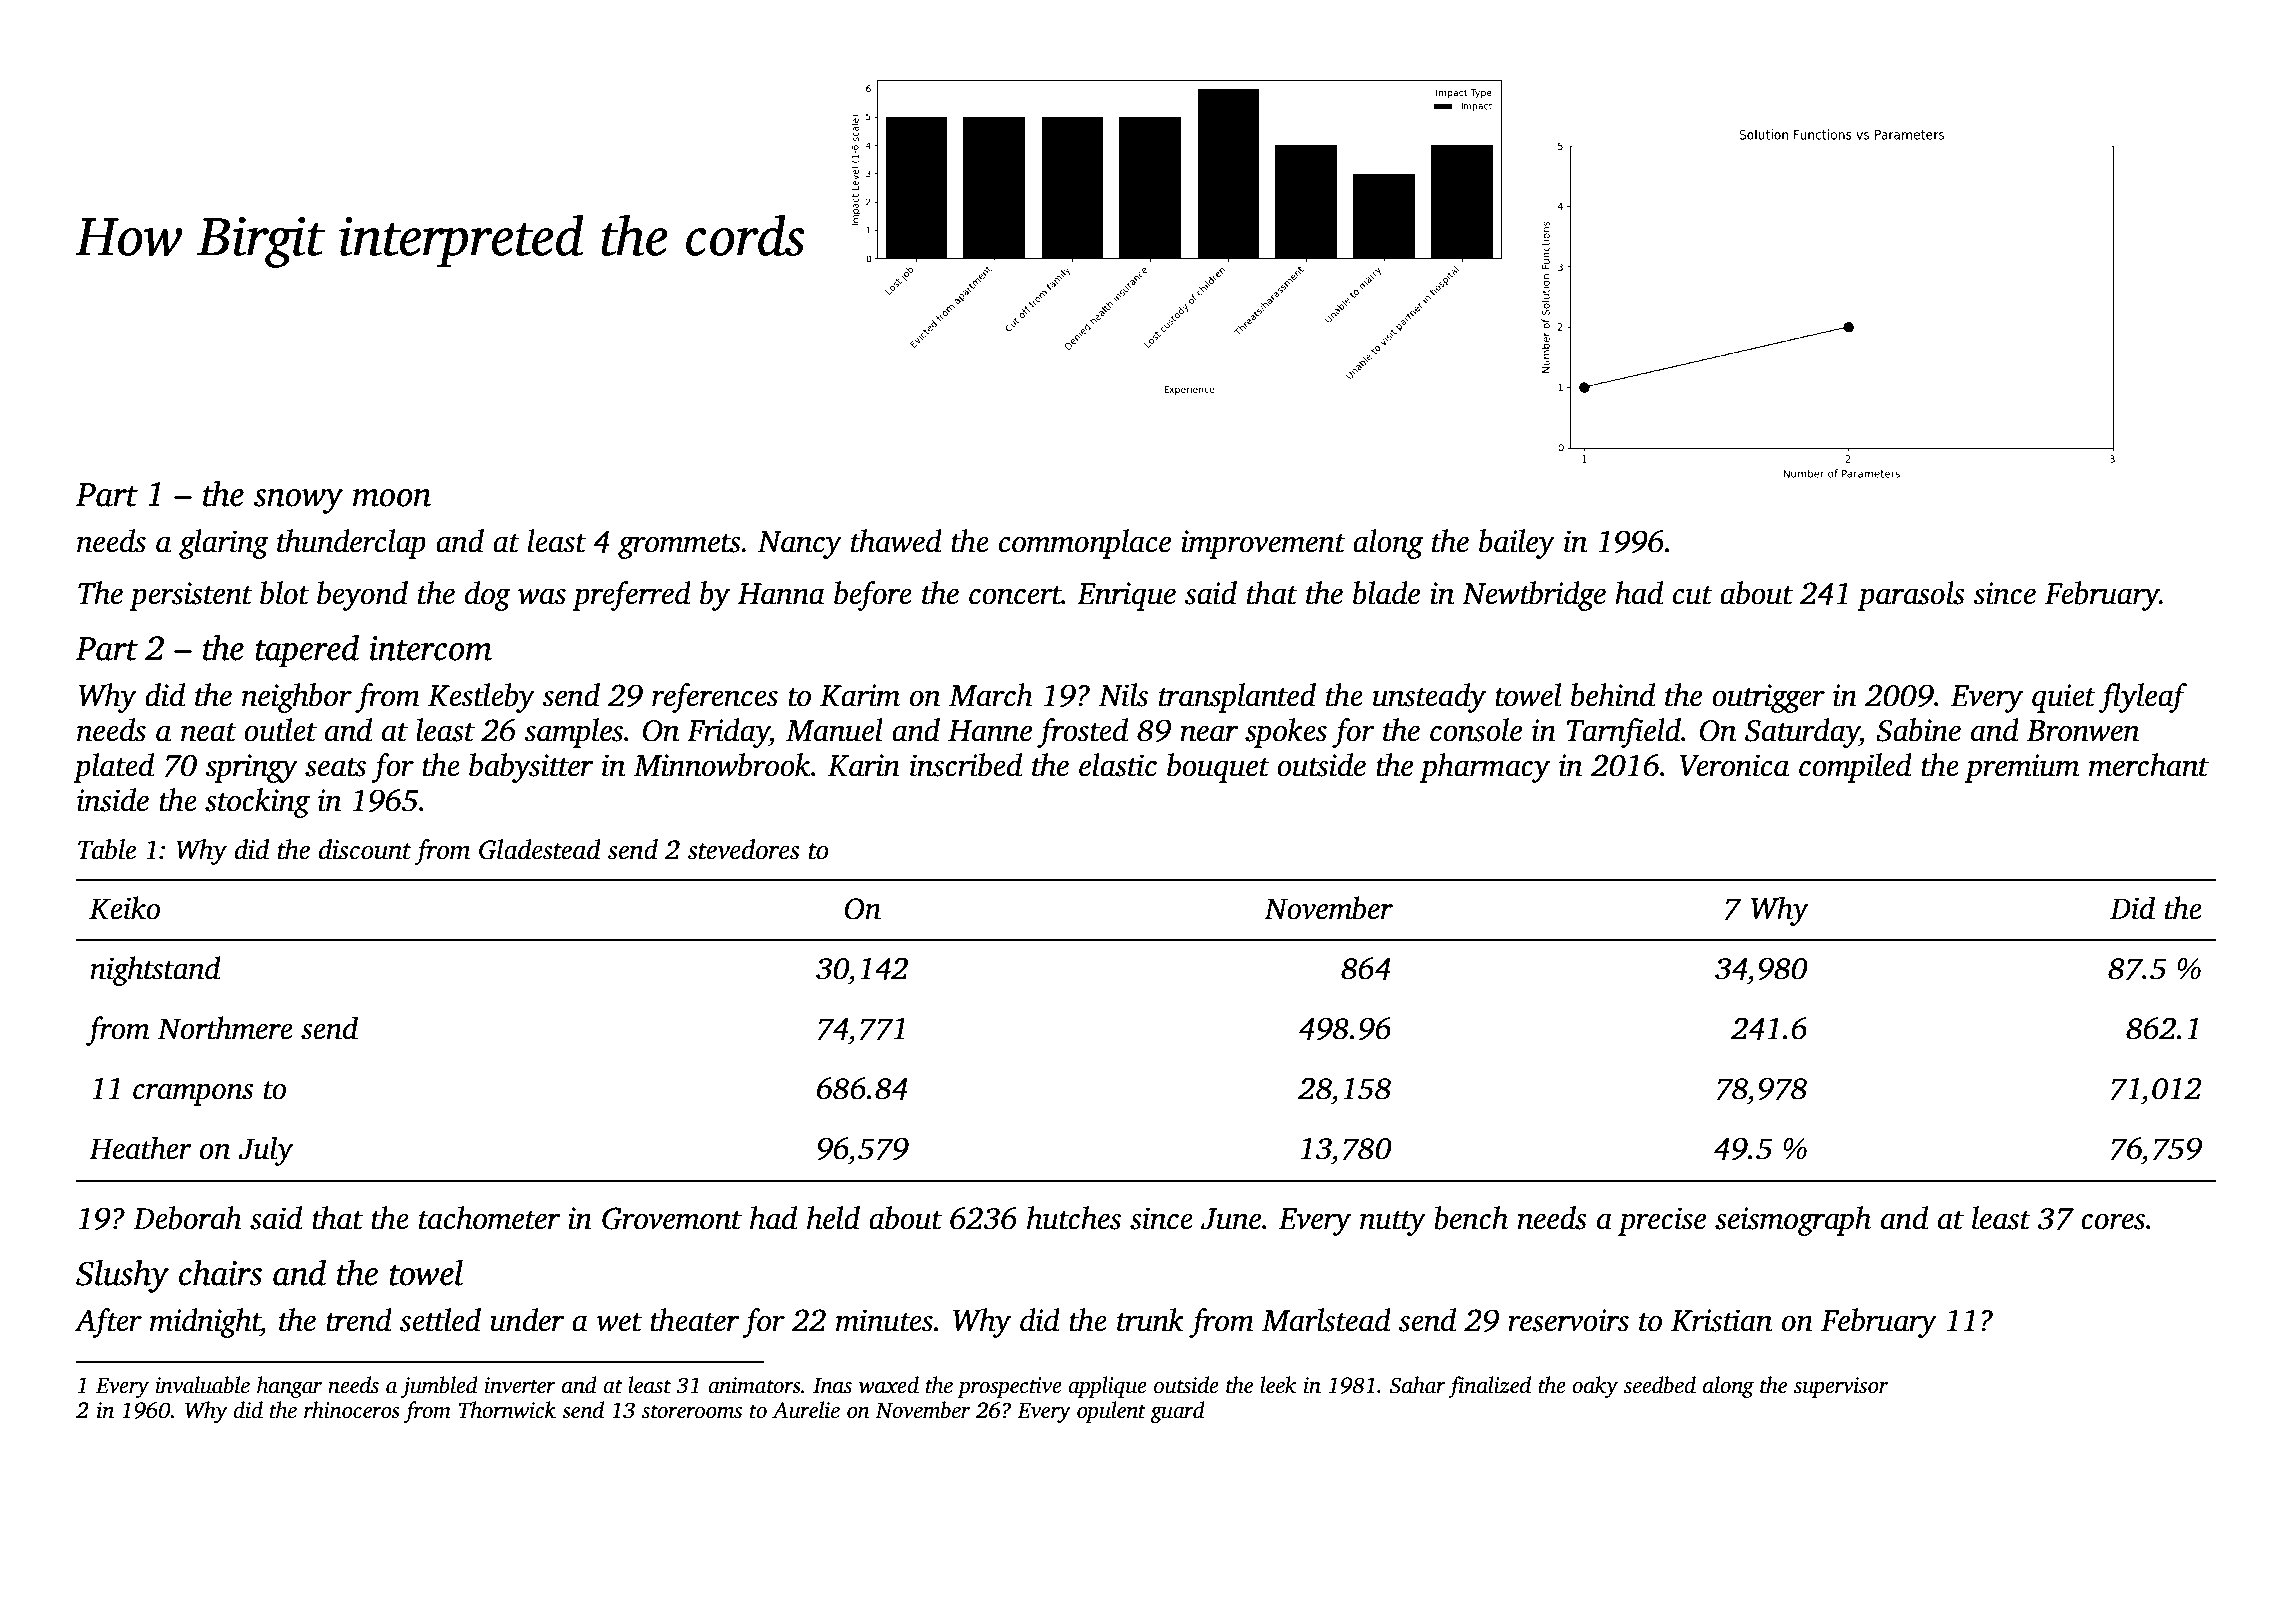 The image size is (2292, 1620). I want to click on blade, so click(1386, 593).
